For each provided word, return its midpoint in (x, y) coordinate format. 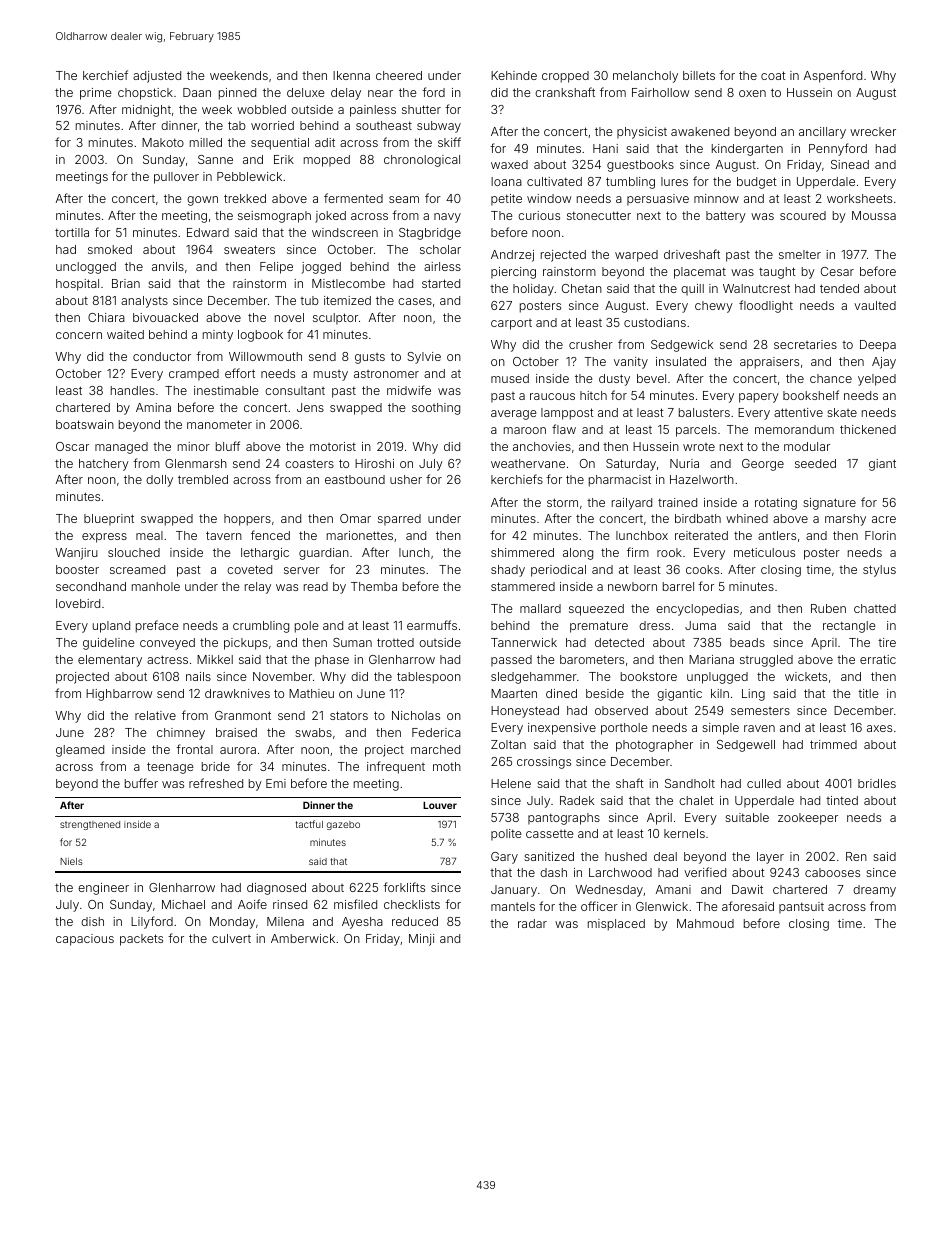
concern (79, 335)
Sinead (850, 164)
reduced (415, 921)
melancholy (645, 77)
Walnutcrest (756, 288)
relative (155, 715)
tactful (309, 824)
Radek (577, 800)
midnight (146, 111)
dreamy (874, 891)
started (441, 283)
